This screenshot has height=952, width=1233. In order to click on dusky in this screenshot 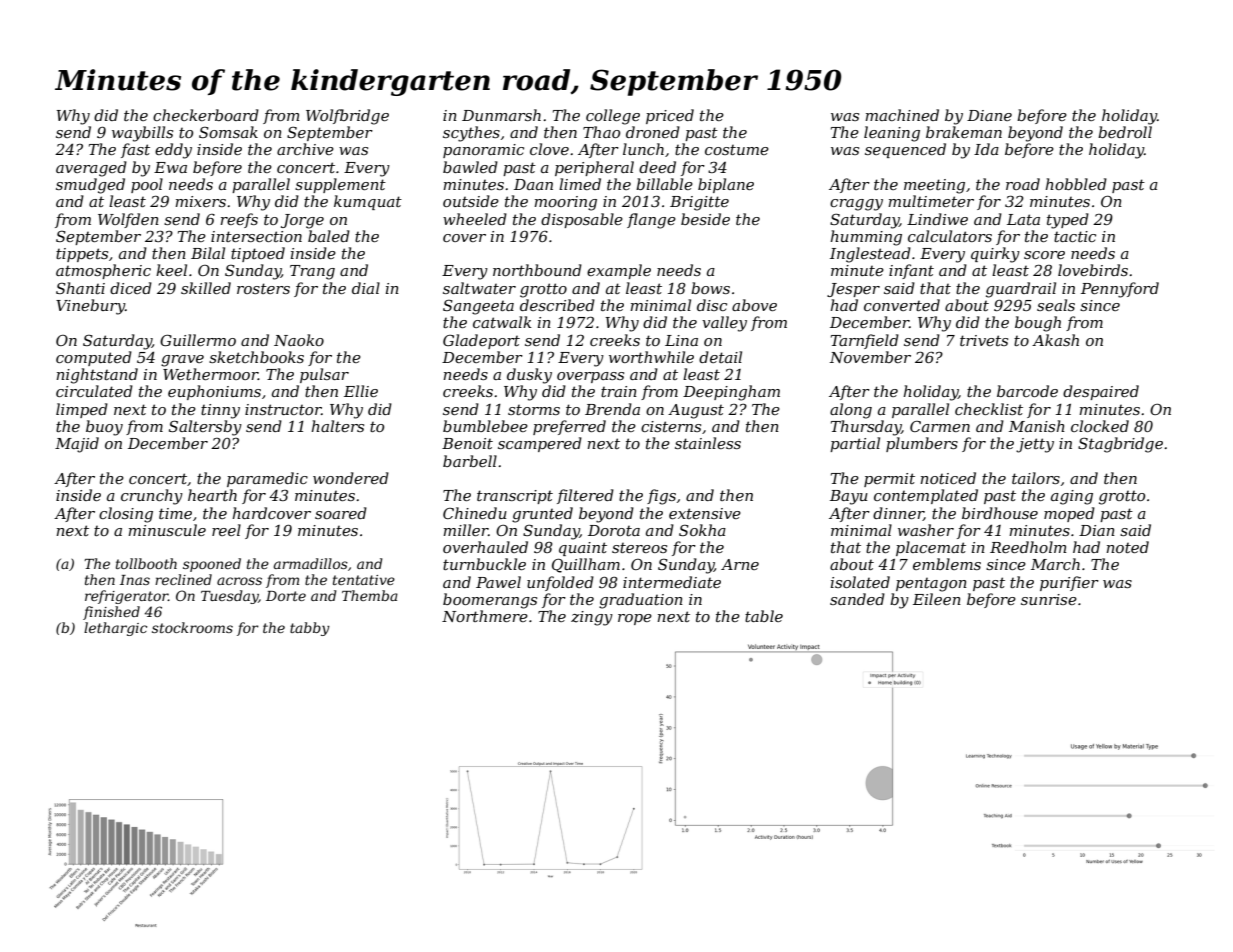, I will do `click(529, 376)`.
